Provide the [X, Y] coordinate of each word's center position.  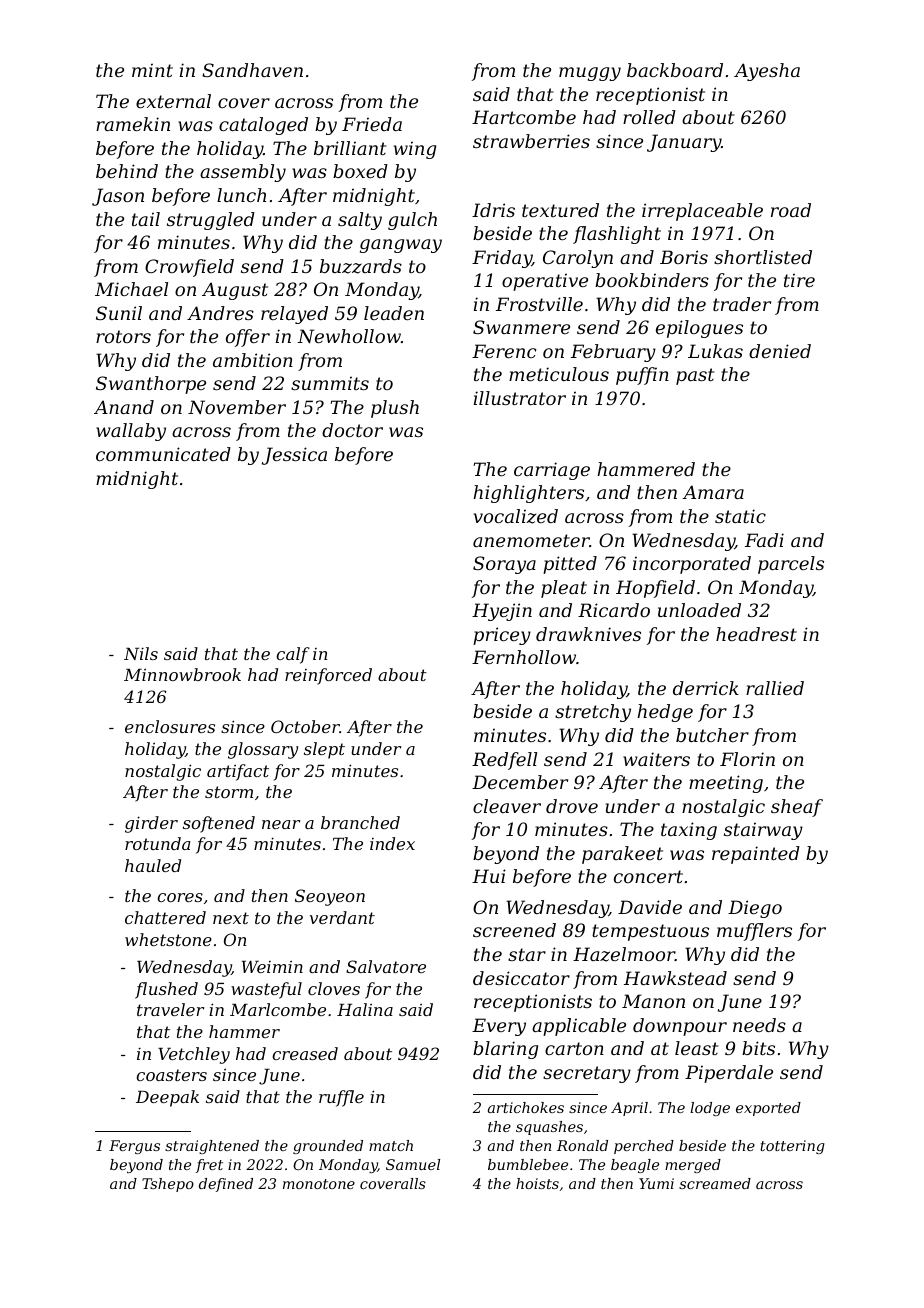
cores [180, 897]
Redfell [504, 761]
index [392, 843]
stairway [763, 831]
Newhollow [349, 336]
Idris [493, 210]
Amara [713, 492]
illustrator [520, 398]
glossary [263, 750]
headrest [756, 634]
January [684, 143]
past [695, 376]
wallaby [131, 432]
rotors [123, 336]
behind [127, 171]
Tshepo [168, 1185]
